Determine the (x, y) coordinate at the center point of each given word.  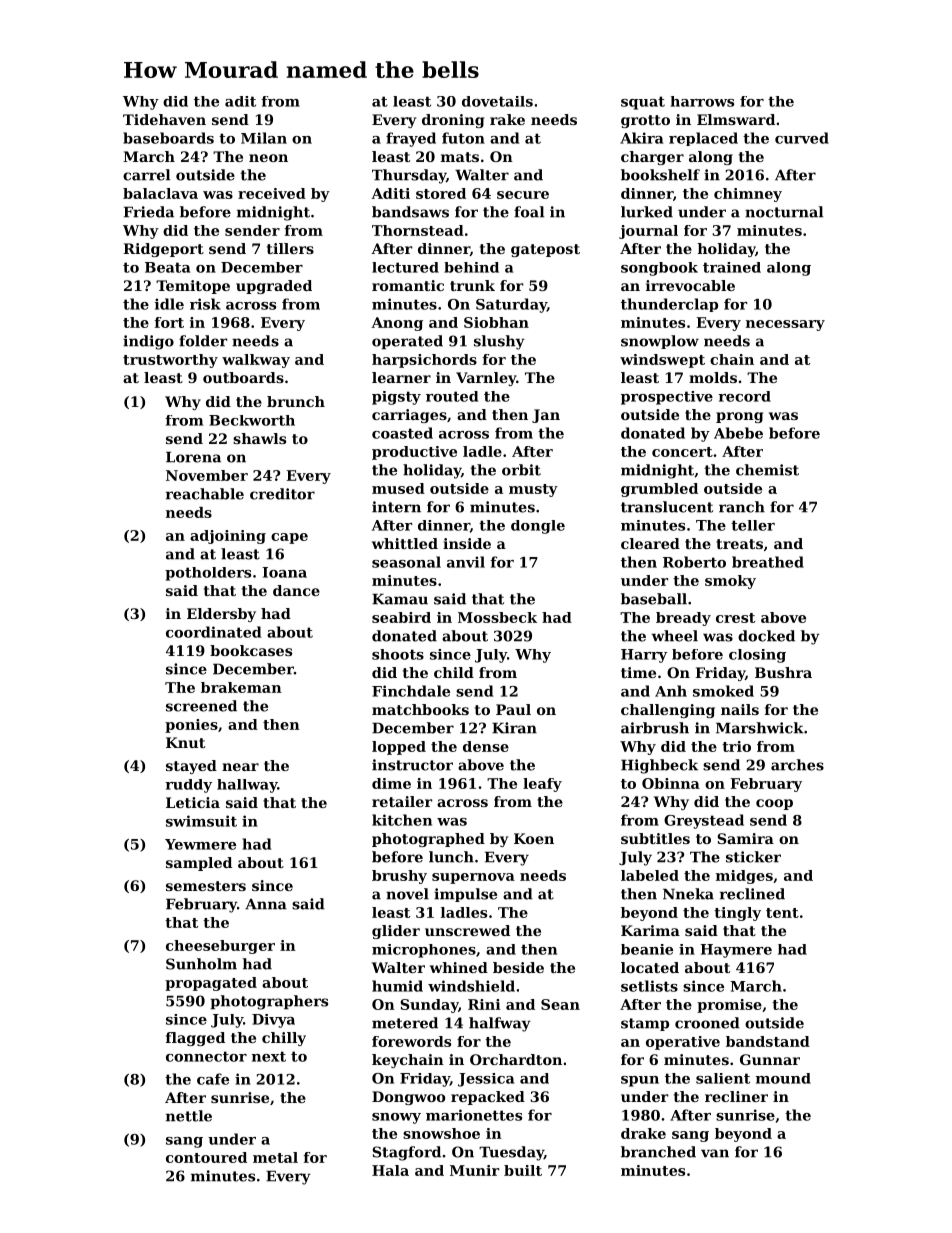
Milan (264, 138)
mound (783, 1078)
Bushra (783, 672)
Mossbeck (497, 617)
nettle (189, 1116)
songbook (659, 269)
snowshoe (441, 1133)
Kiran (514, 728)
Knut (185, 742)
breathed (768, 562)
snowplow (660, 342)
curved (802, 138)
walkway (256, 361)
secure (523, 195)
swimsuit (201, 821)
